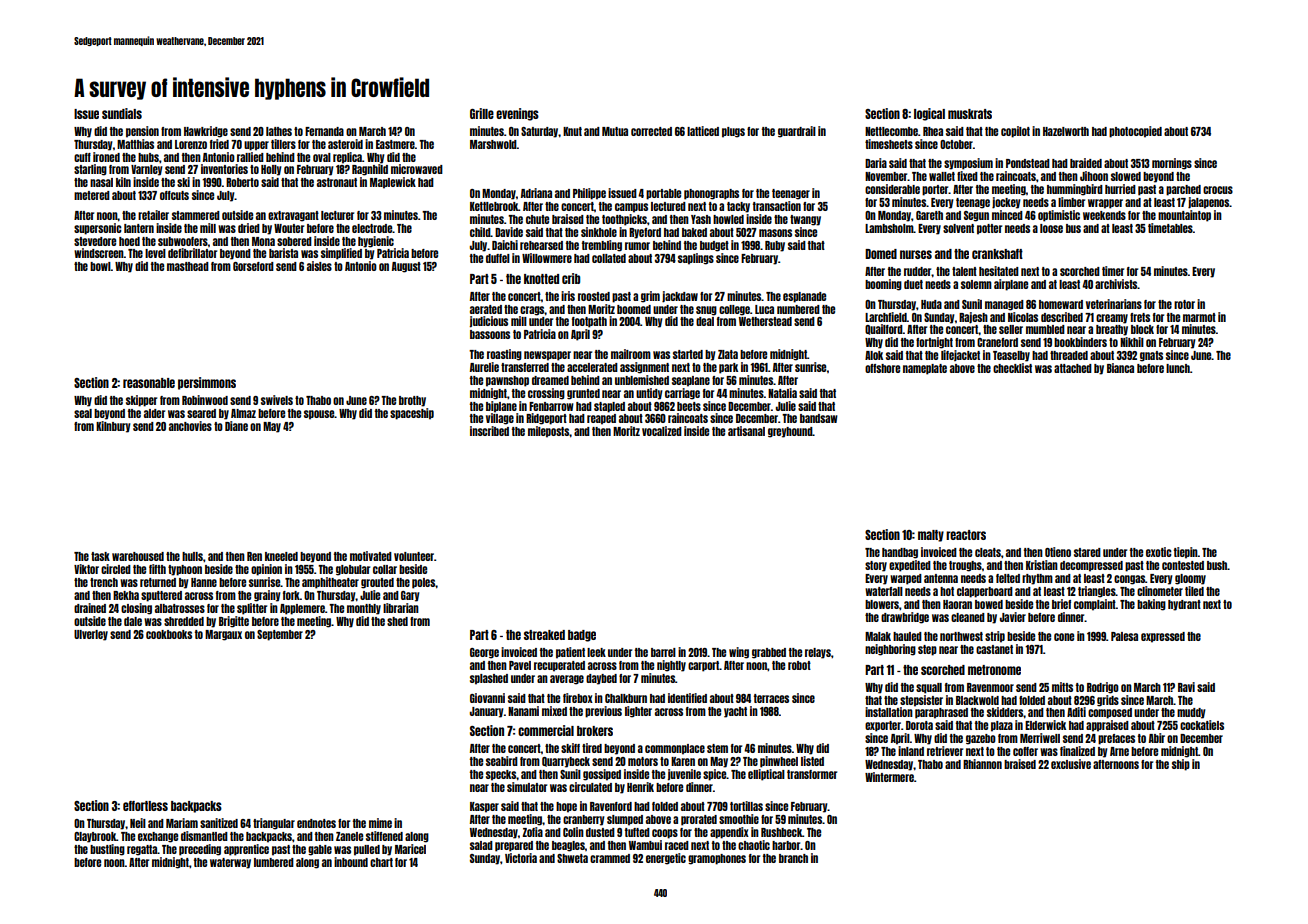  What do you see at coordinates (1184, 216) in the document?
I see `mountaintop` at bounding box center [1184, 216].
